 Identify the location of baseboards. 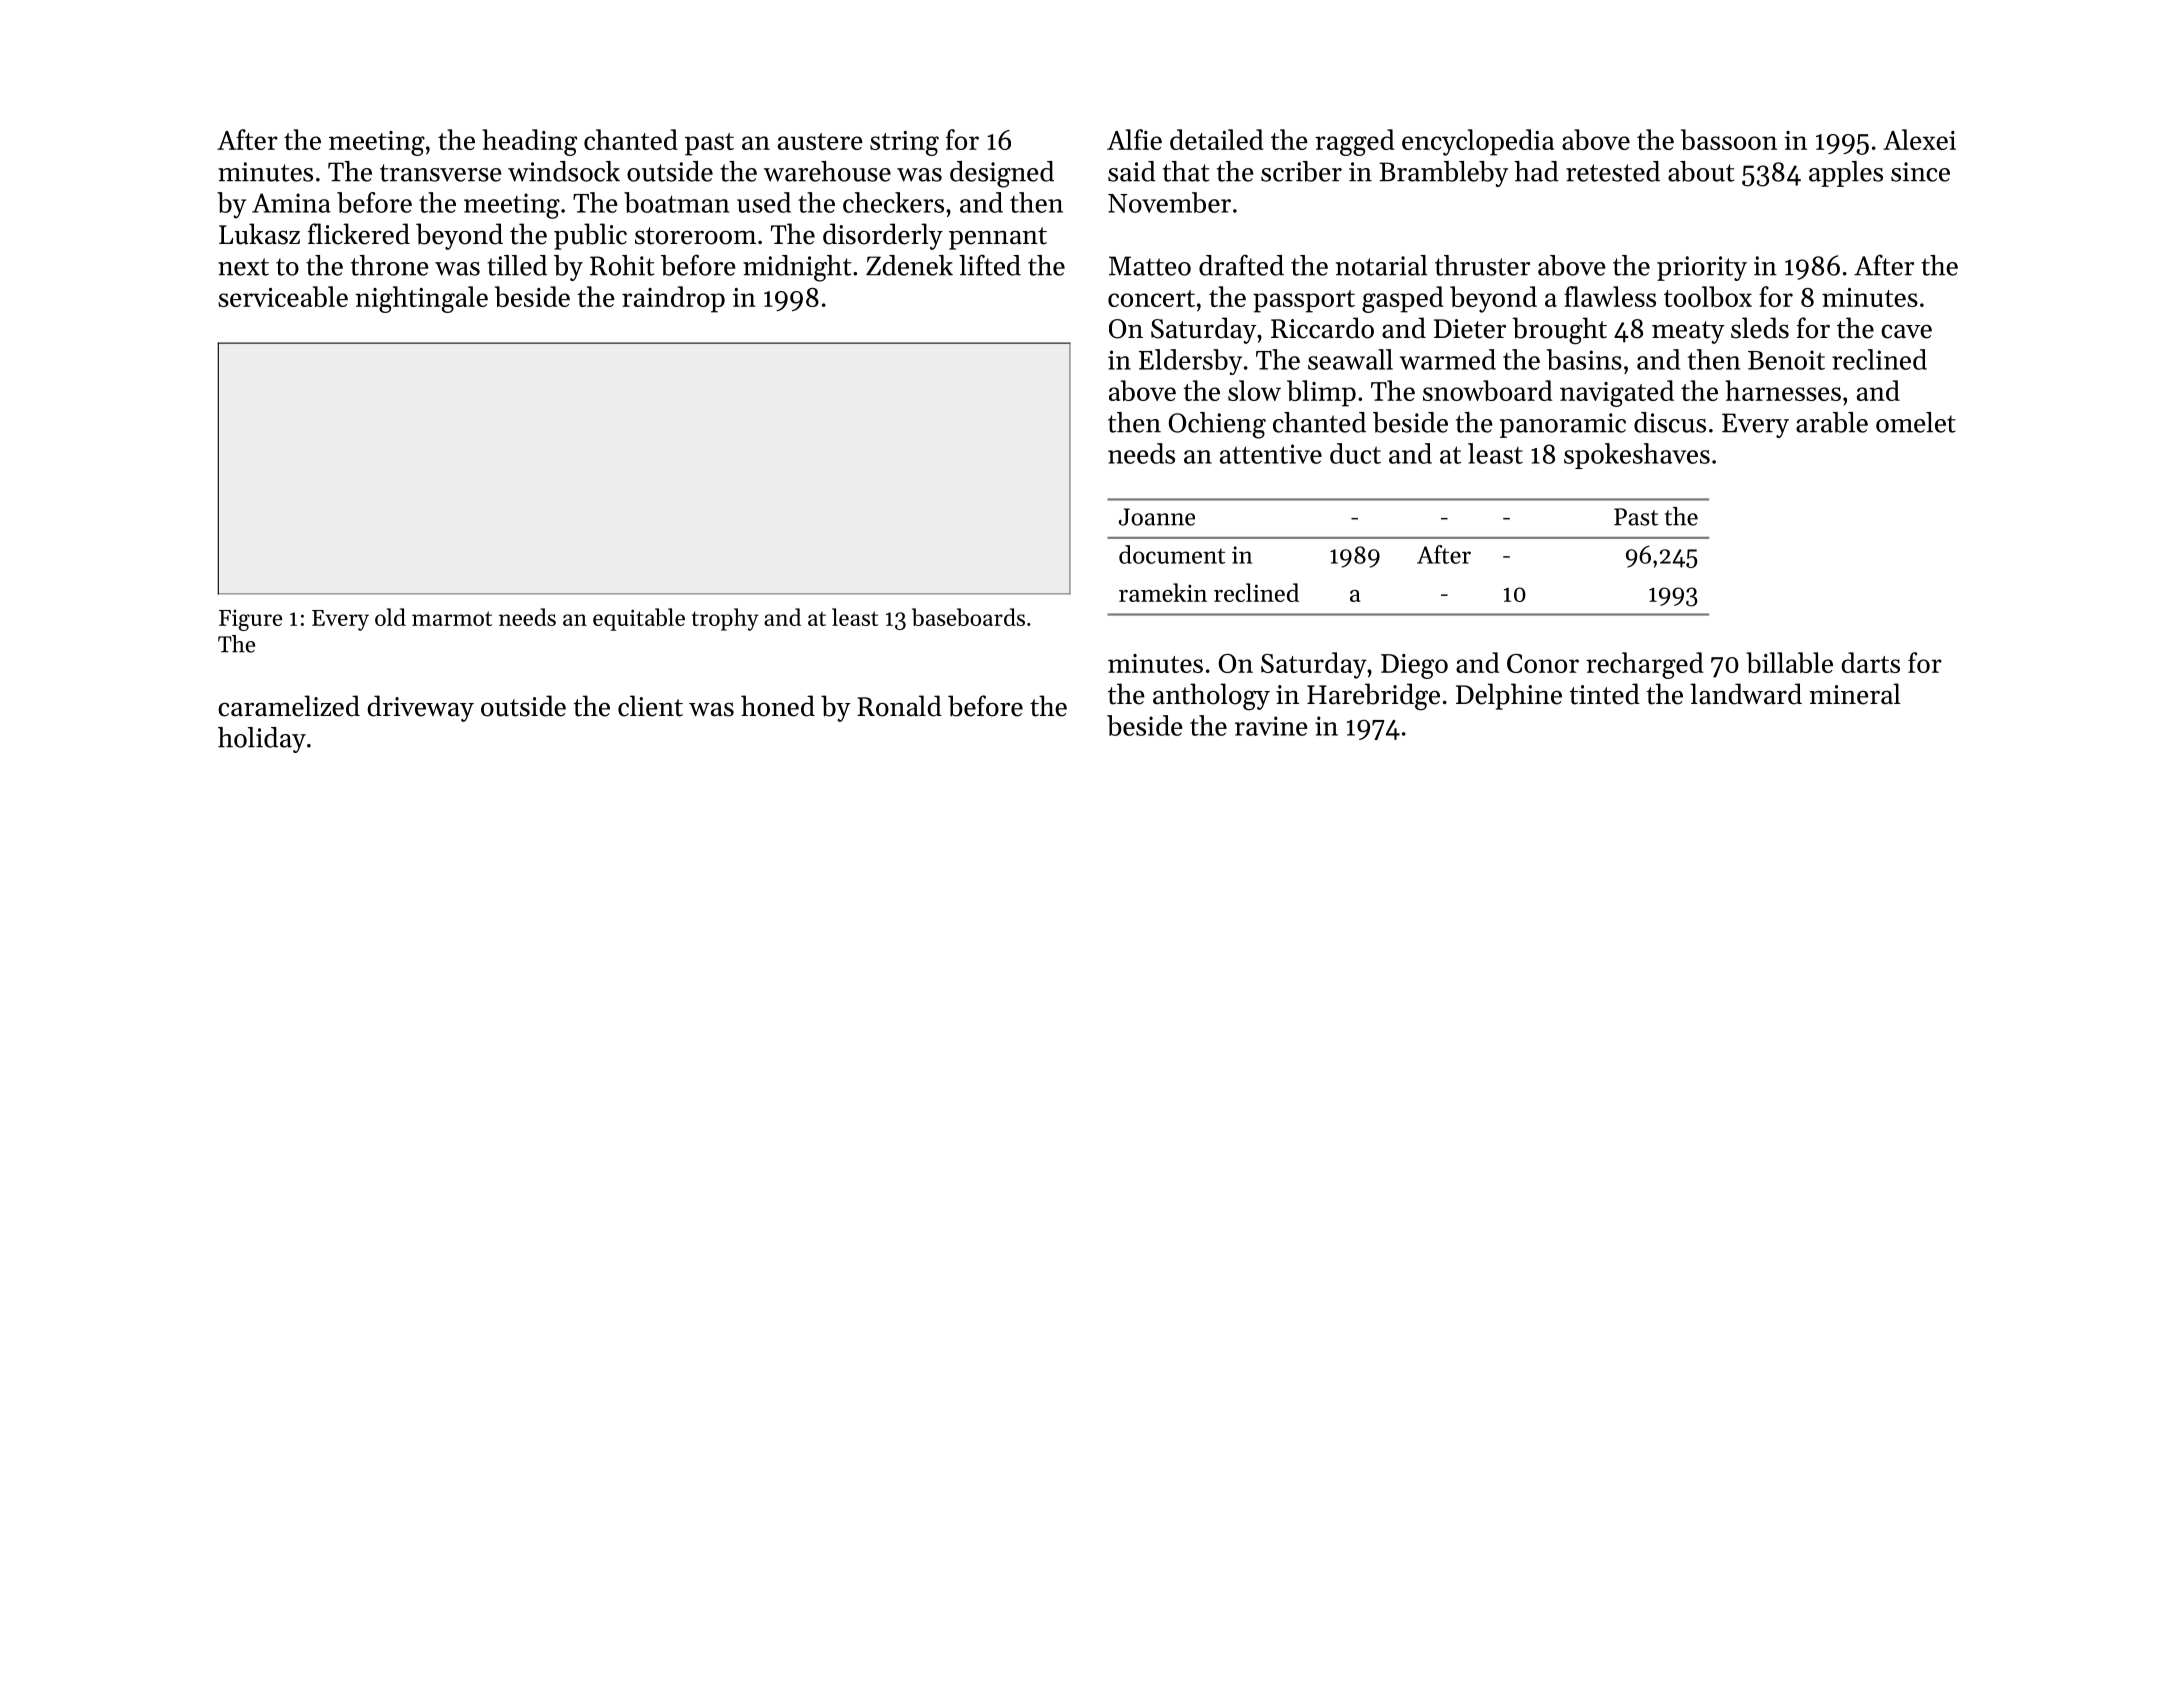
(968, 617).
